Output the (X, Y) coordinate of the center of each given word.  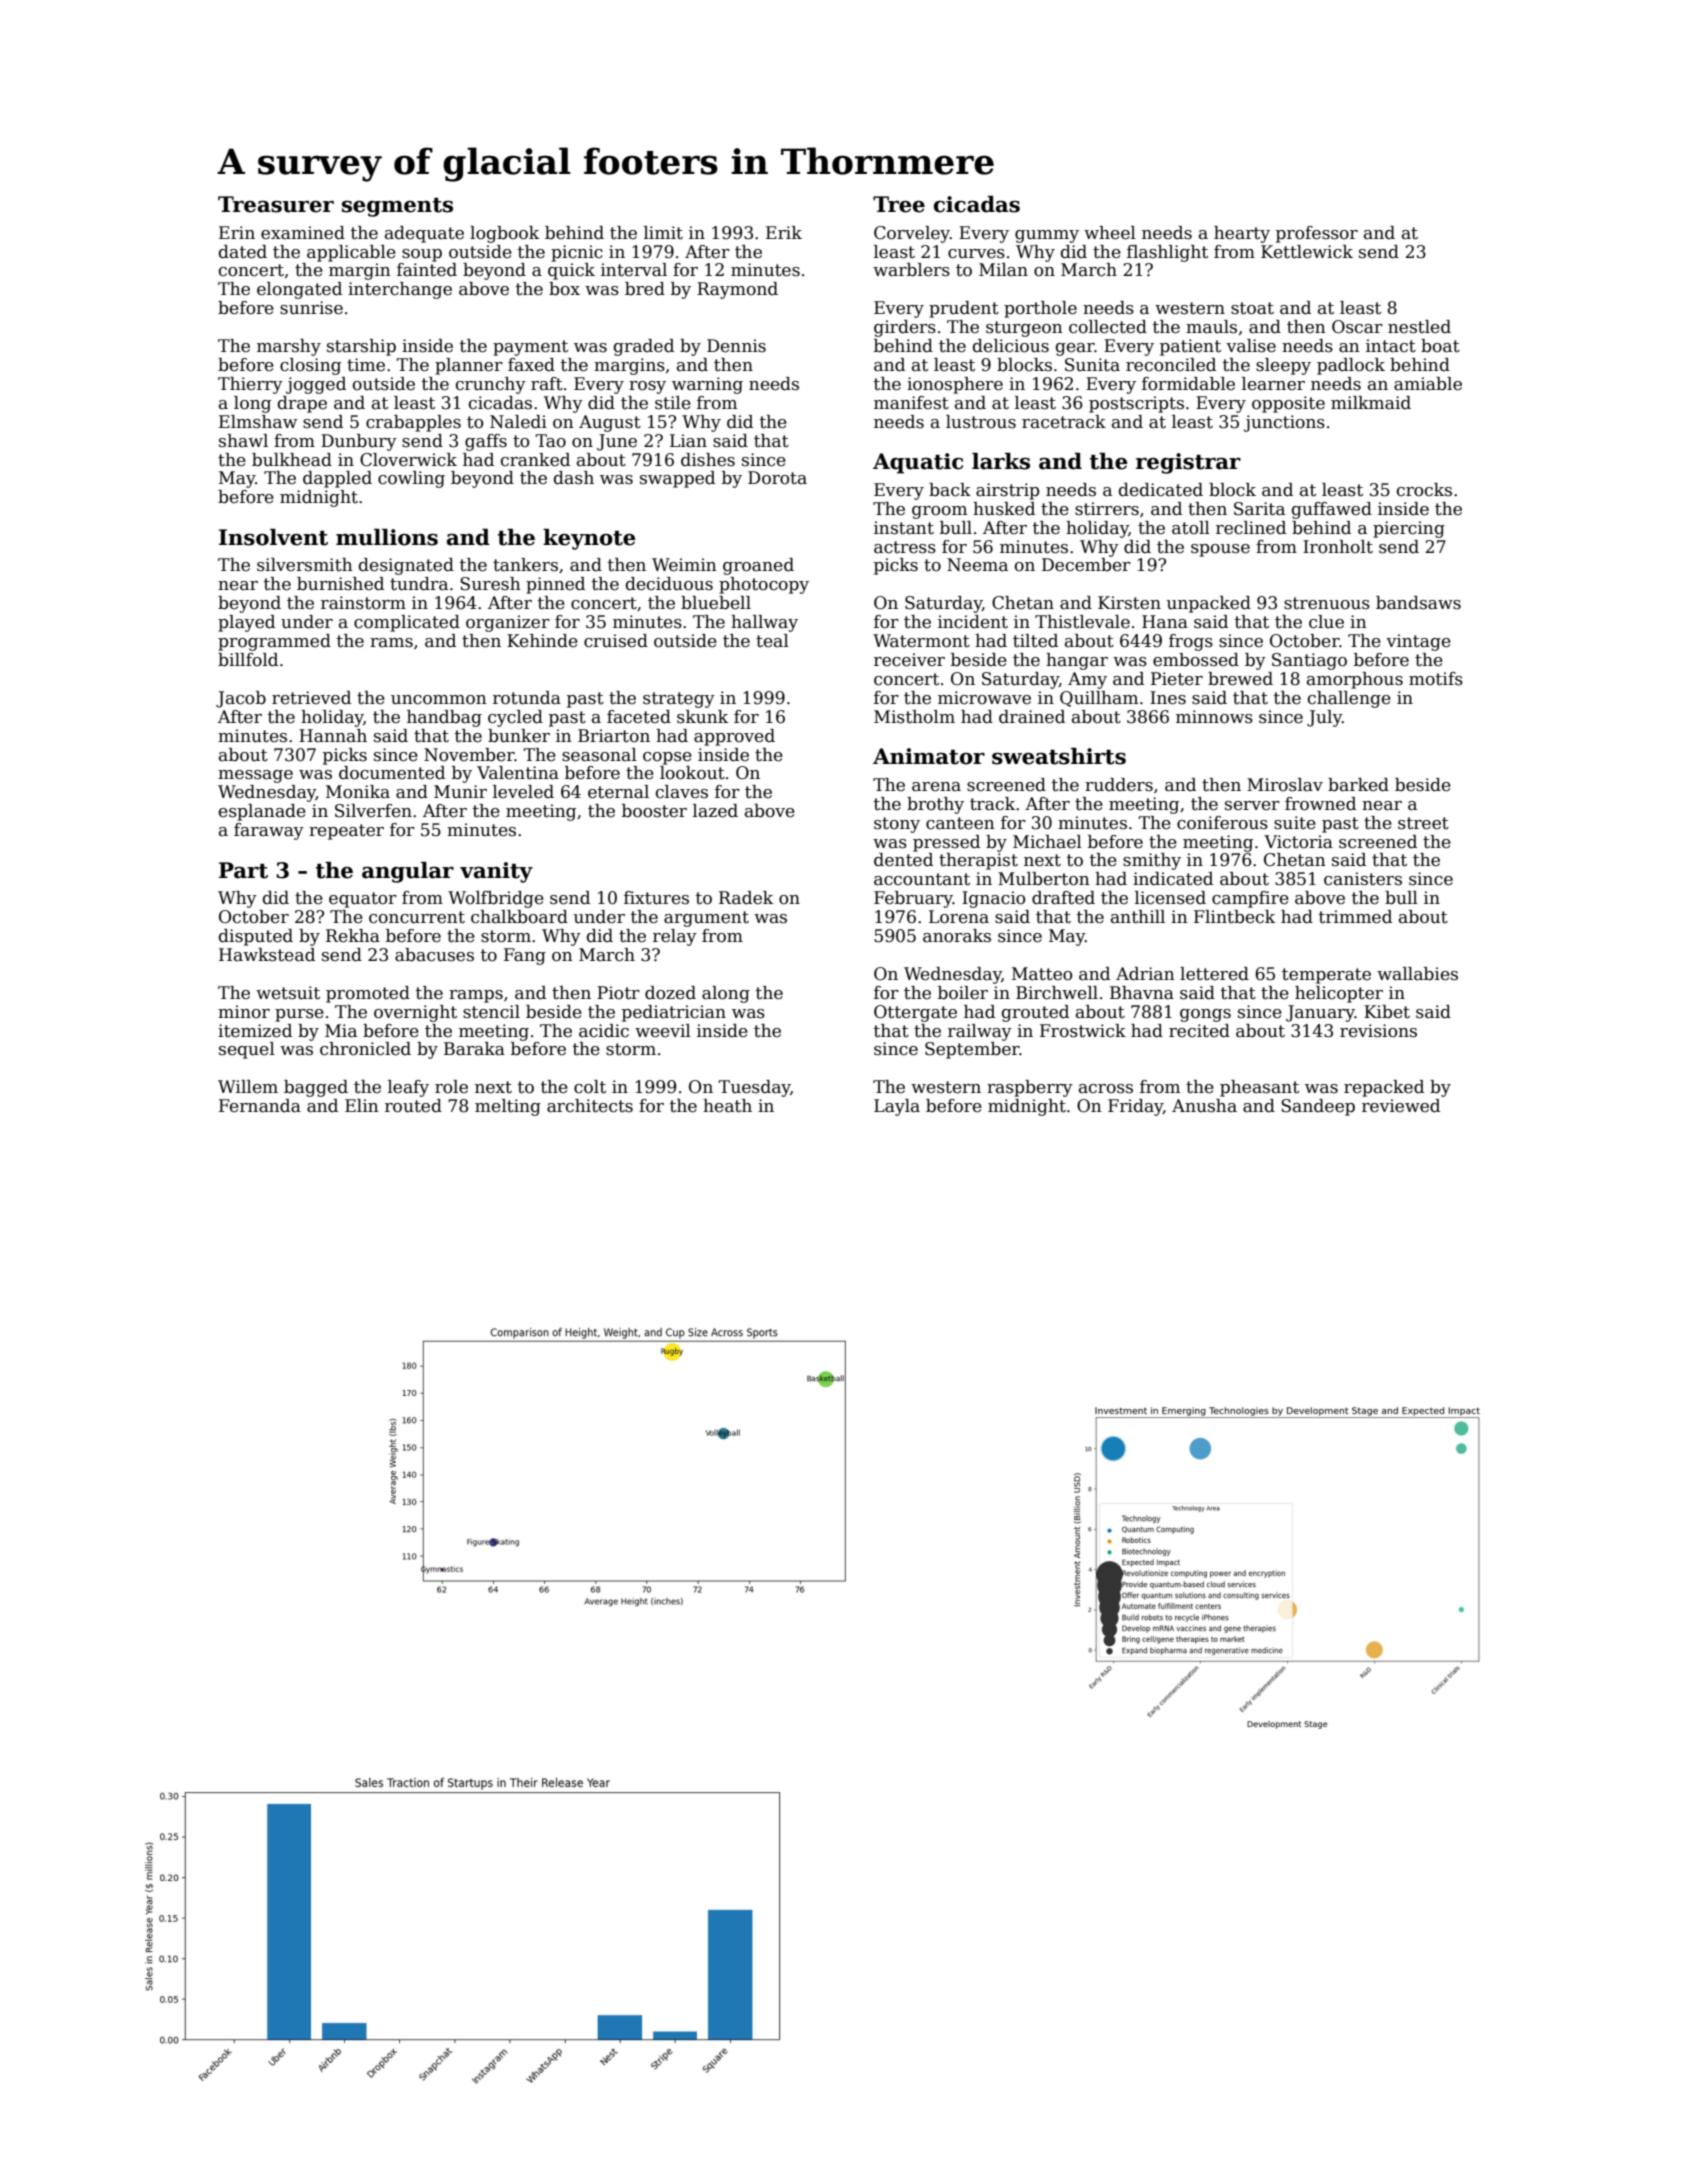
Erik (784, 232)
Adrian (1145, 974)
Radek (746, 898)
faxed (531, 365)
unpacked (1209, 604)
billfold (248, 660)
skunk (702, 717)
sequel (247, 1050)
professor (1317, 234)
